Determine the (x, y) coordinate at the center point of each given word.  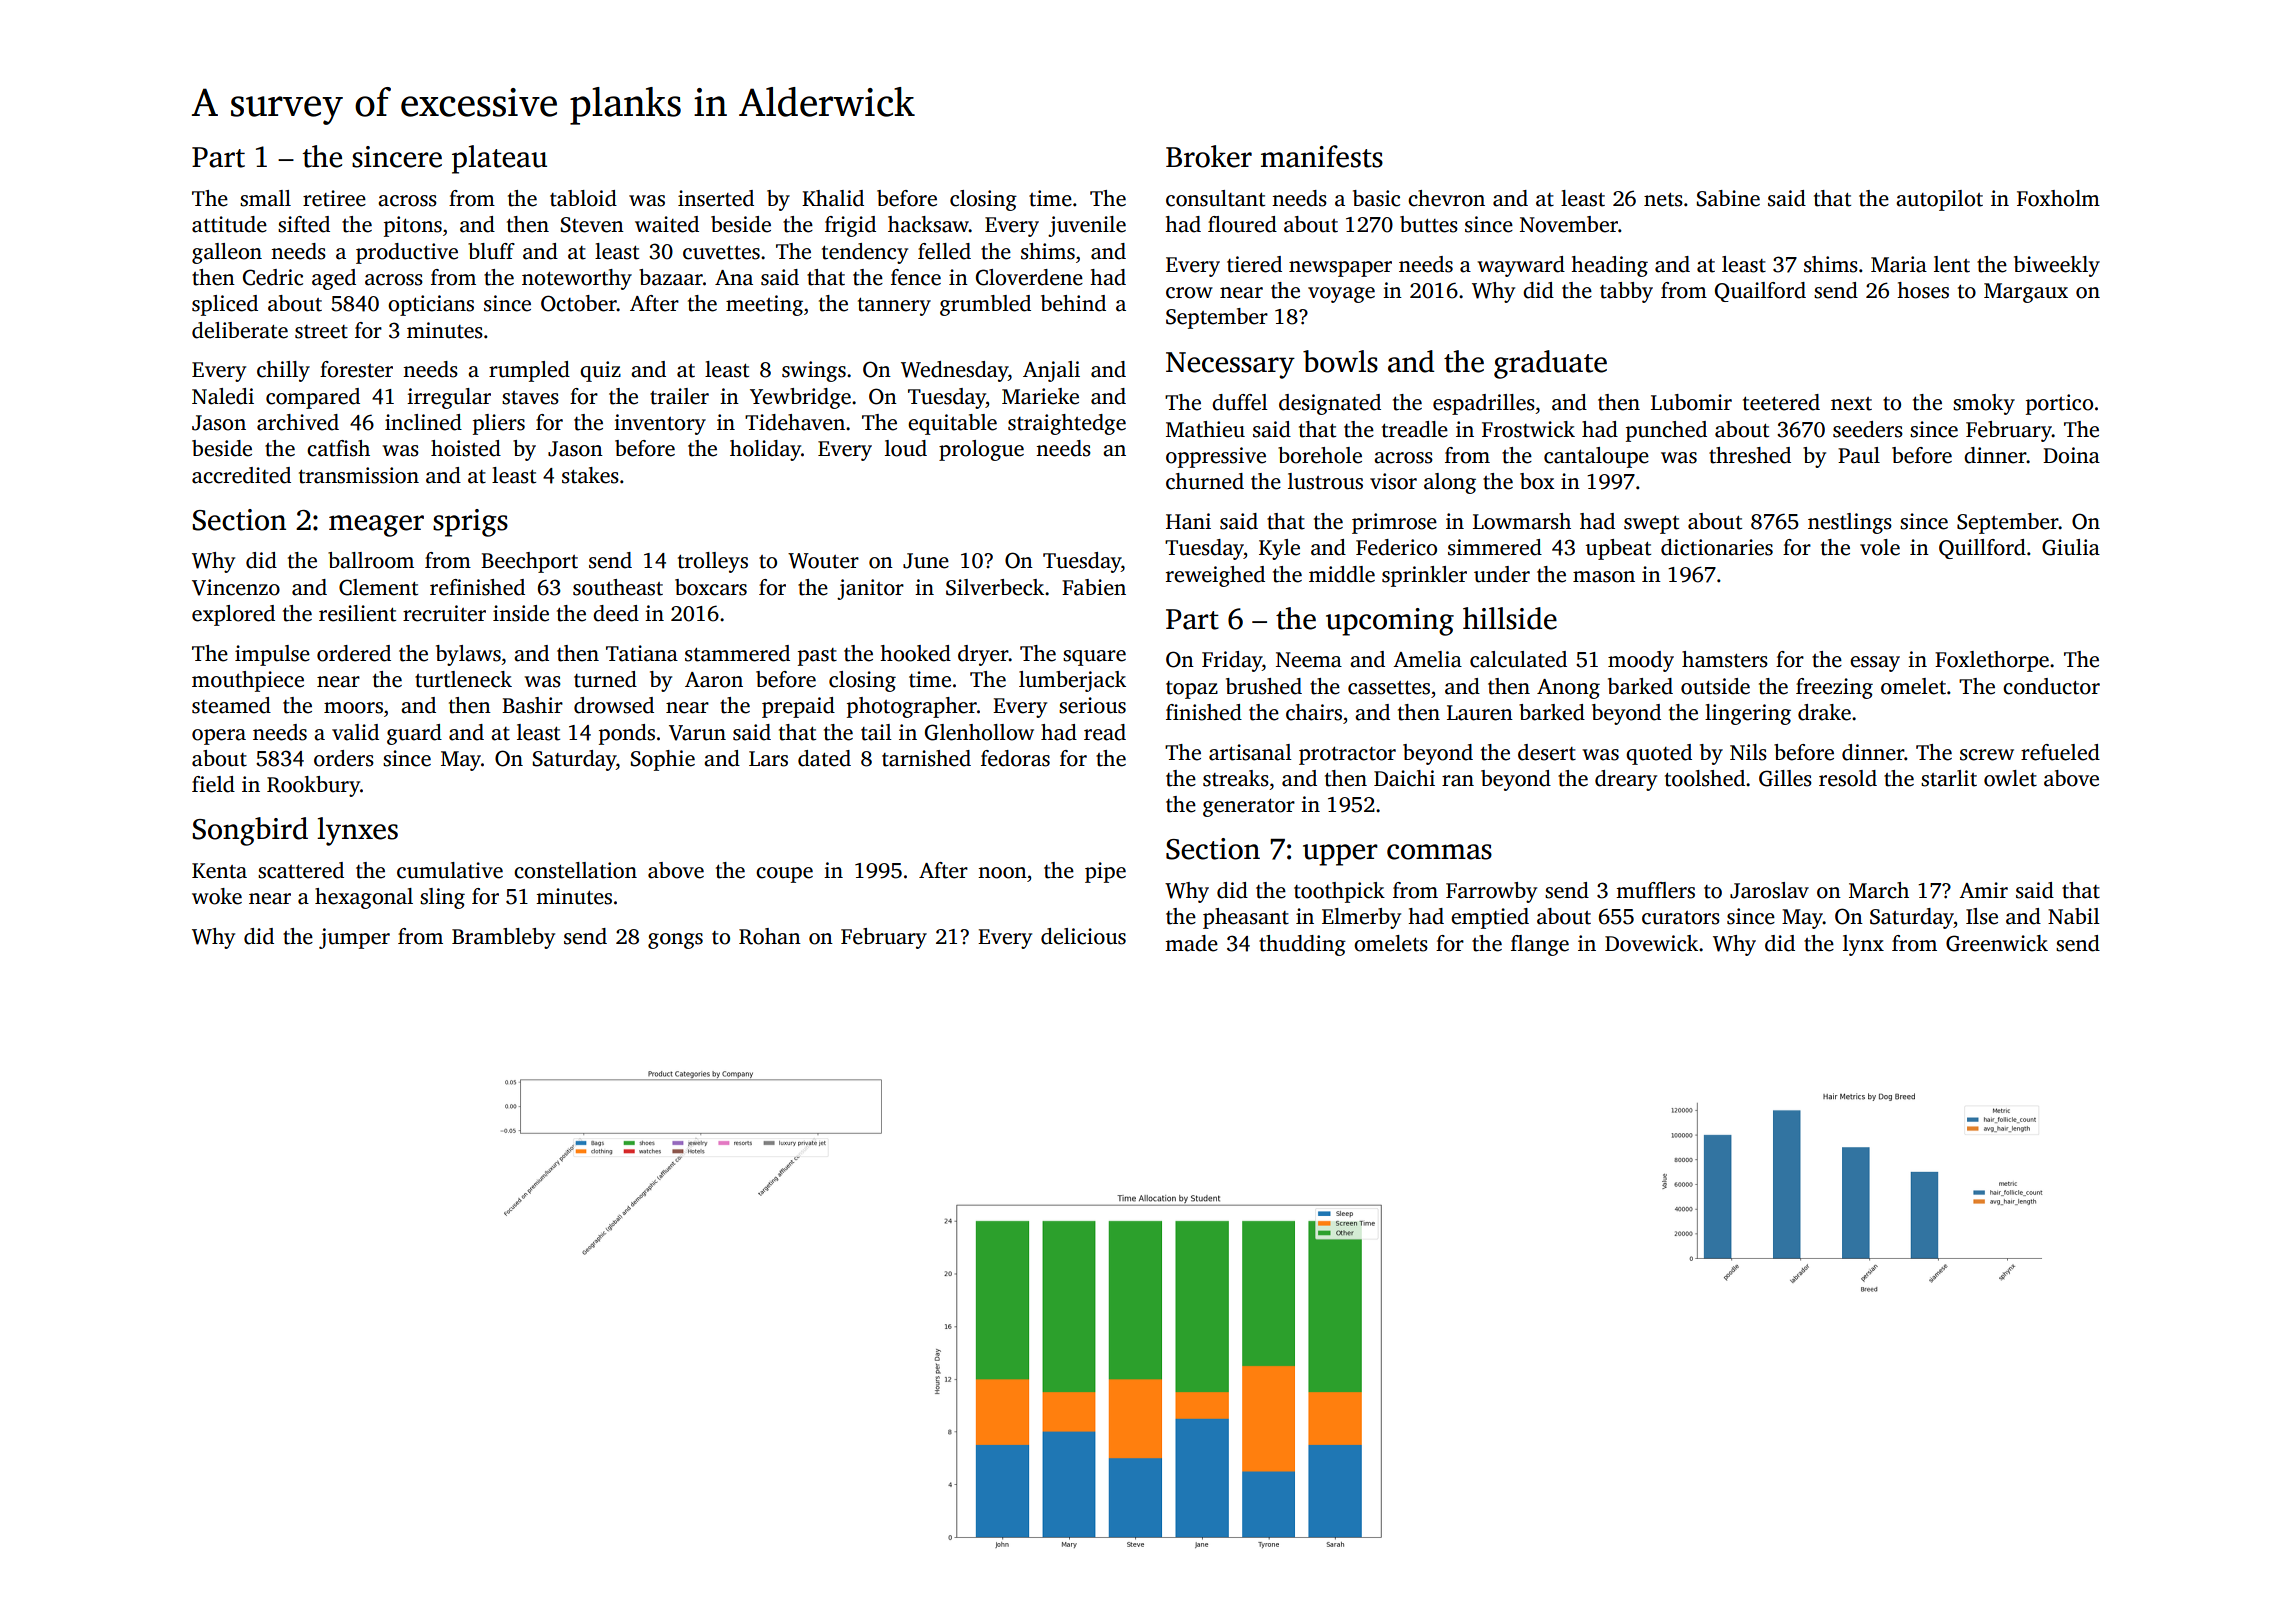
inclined (423, 422)
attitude (229, 224)
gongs (675, 941)
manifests (1322, 156)
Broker (1209, 156)
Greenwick (1997, 943)
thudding (1302, 945)
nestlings (1850, 523)
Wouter (823, 561)
